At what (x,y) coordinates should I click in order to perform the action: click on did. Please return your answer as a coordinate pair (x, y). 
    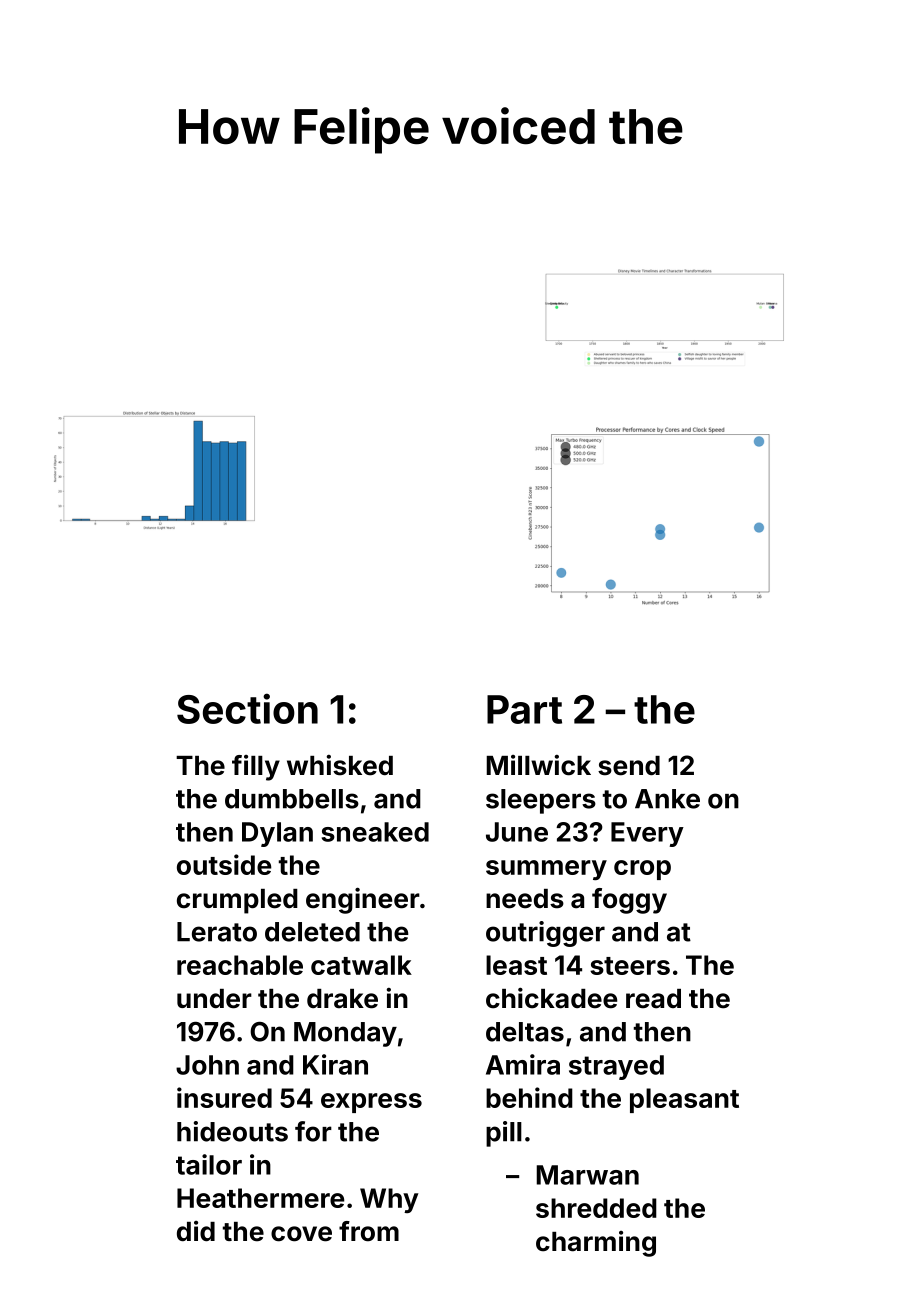
    Looking at the image, I should click on (196, 1231).
